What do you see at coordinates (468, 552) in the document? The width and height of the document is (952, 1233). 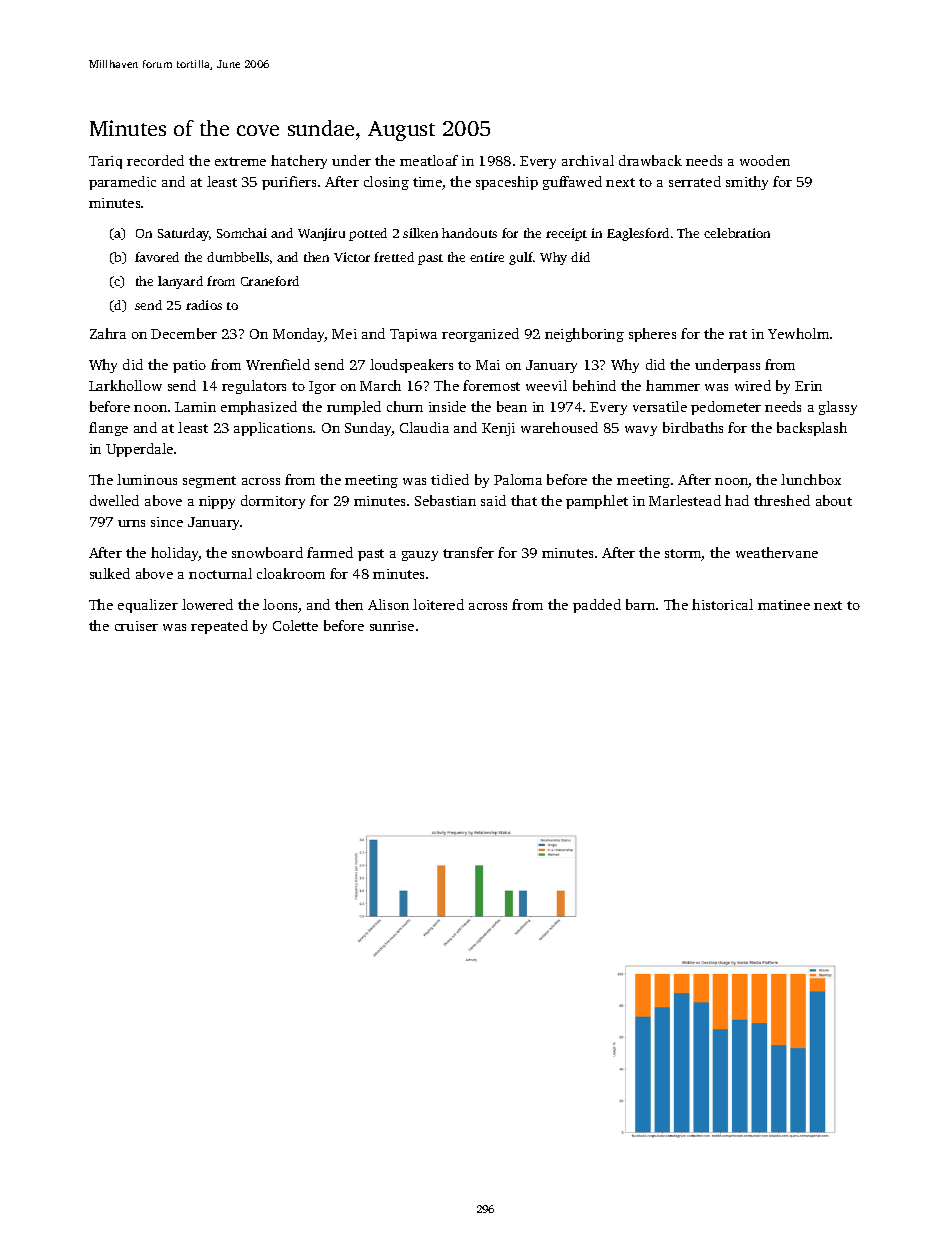 I see `transfer` at bounding box center [468, 552].
